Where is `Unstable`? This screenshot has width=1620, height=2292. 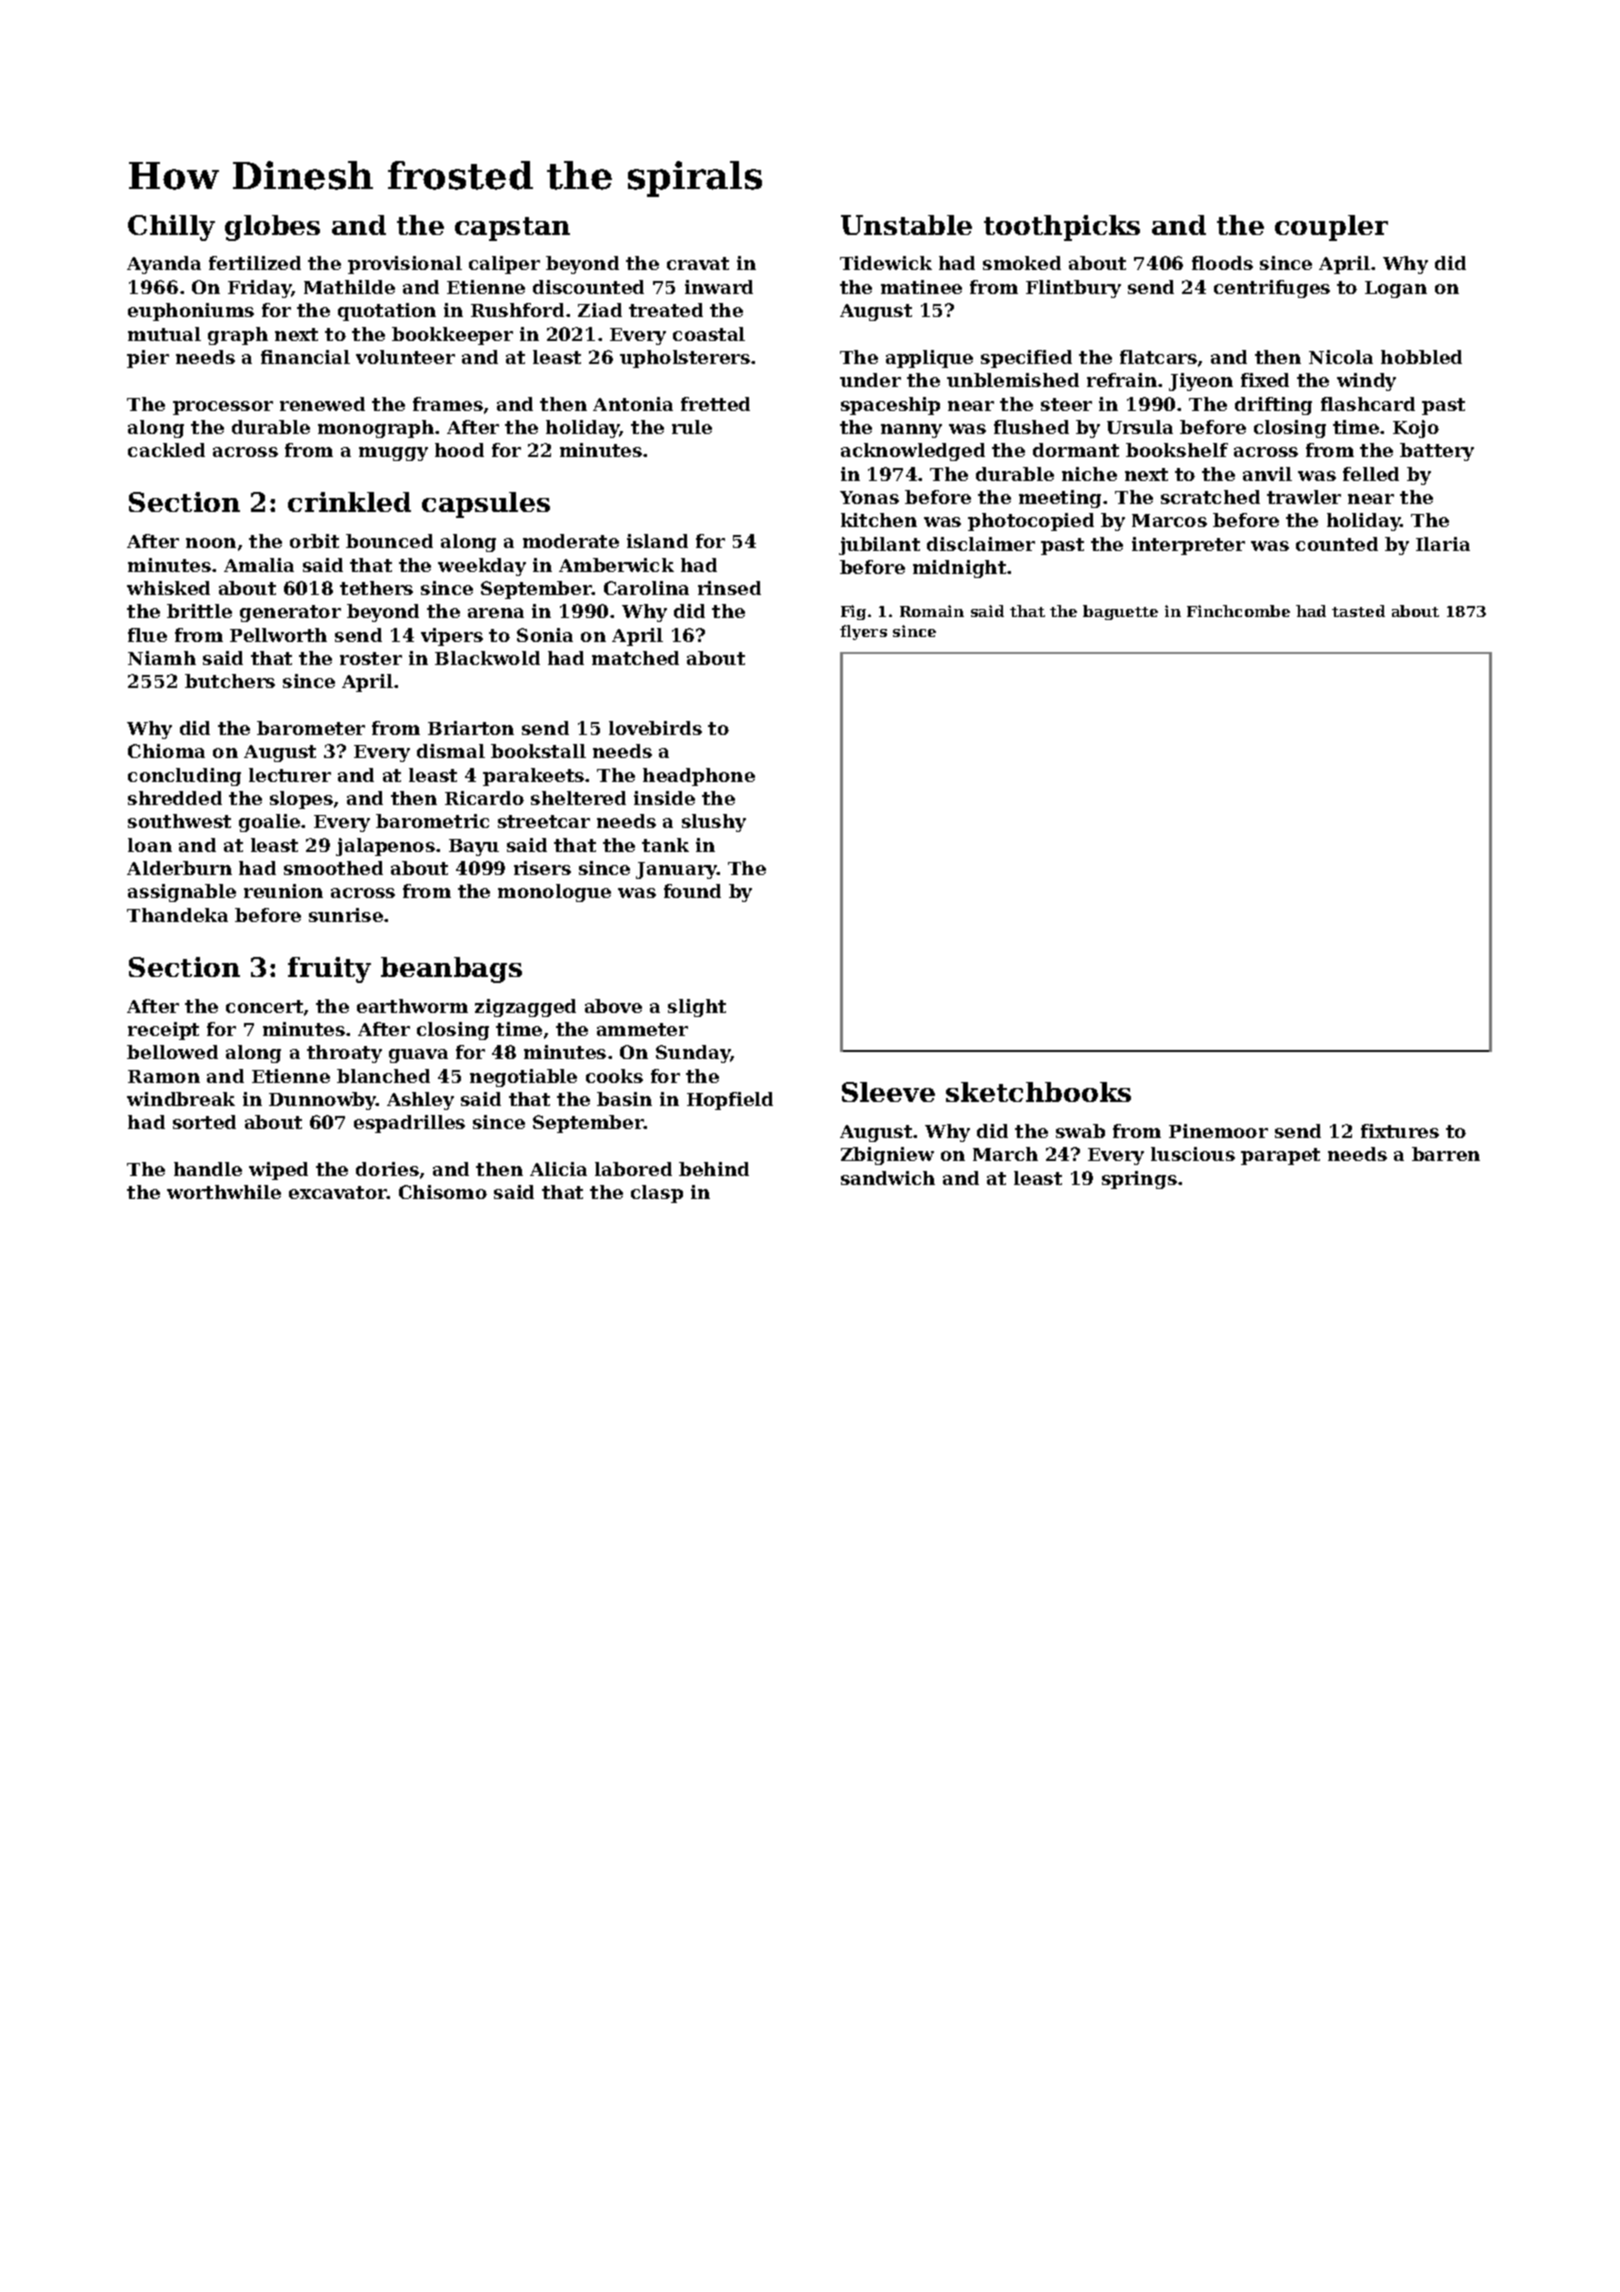
Unstable is located at coordinates (906, 225).
